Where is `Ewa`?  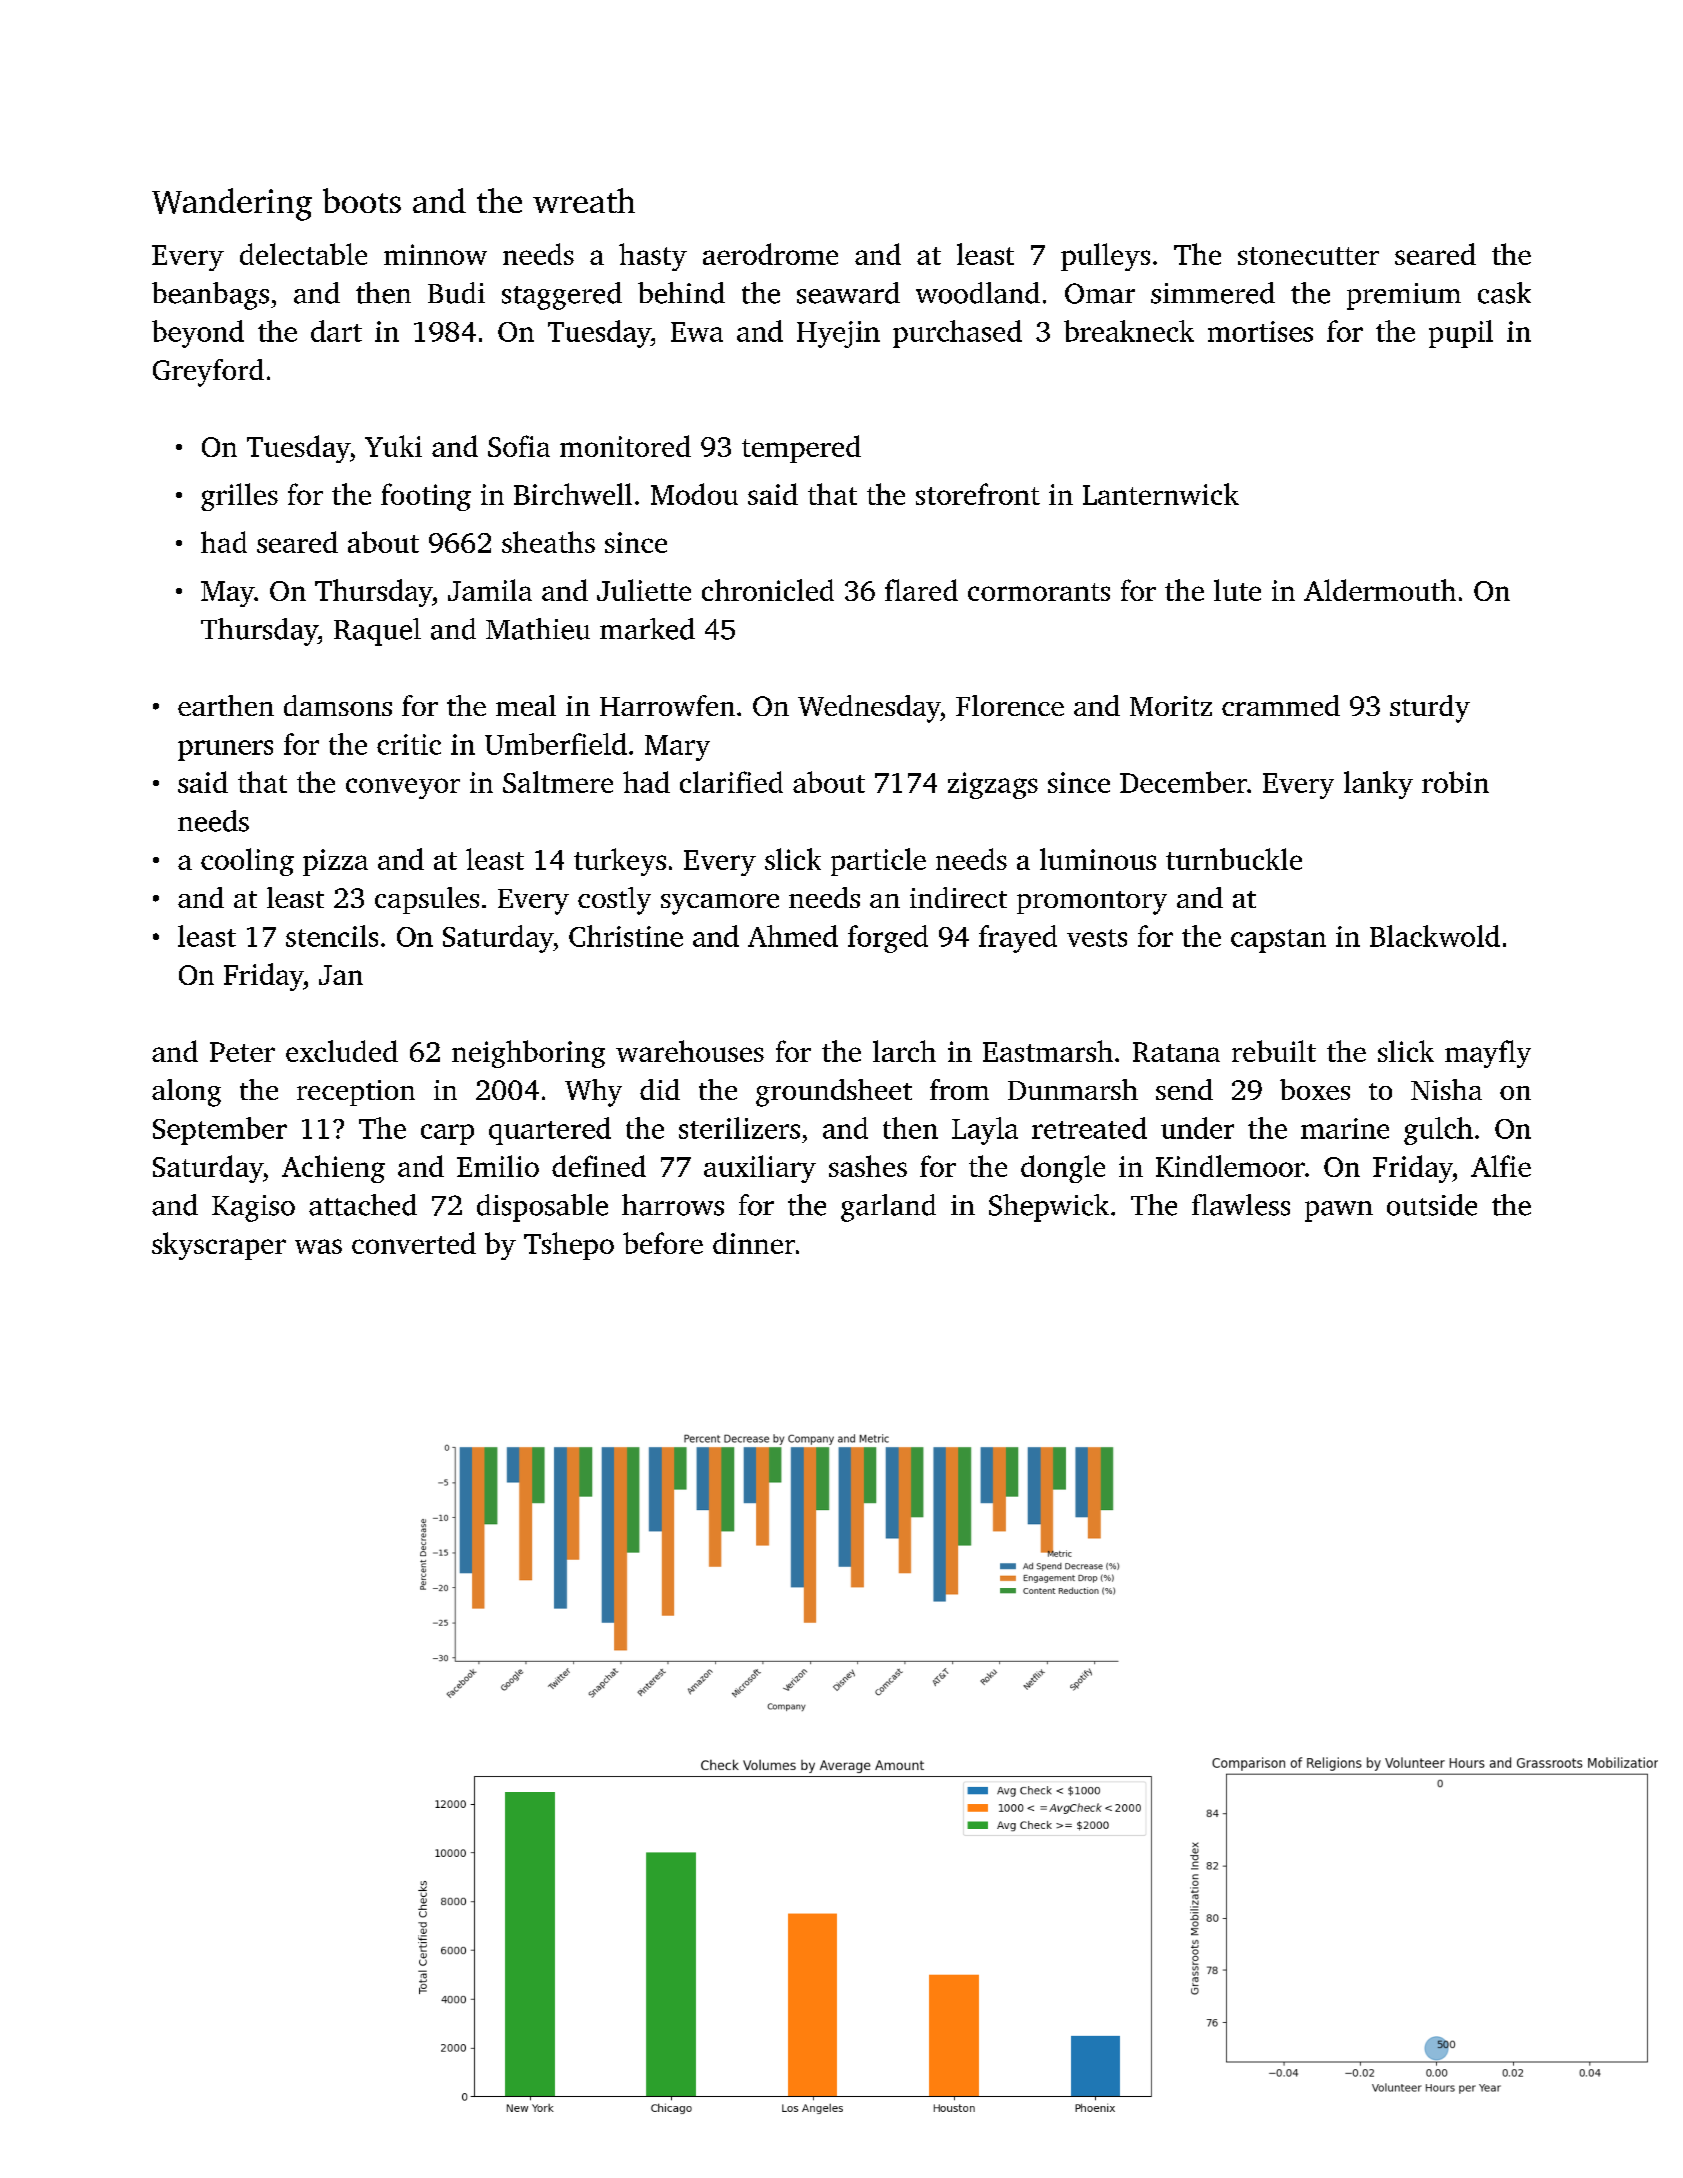
Ewa is located at coordinates (697, 332).
